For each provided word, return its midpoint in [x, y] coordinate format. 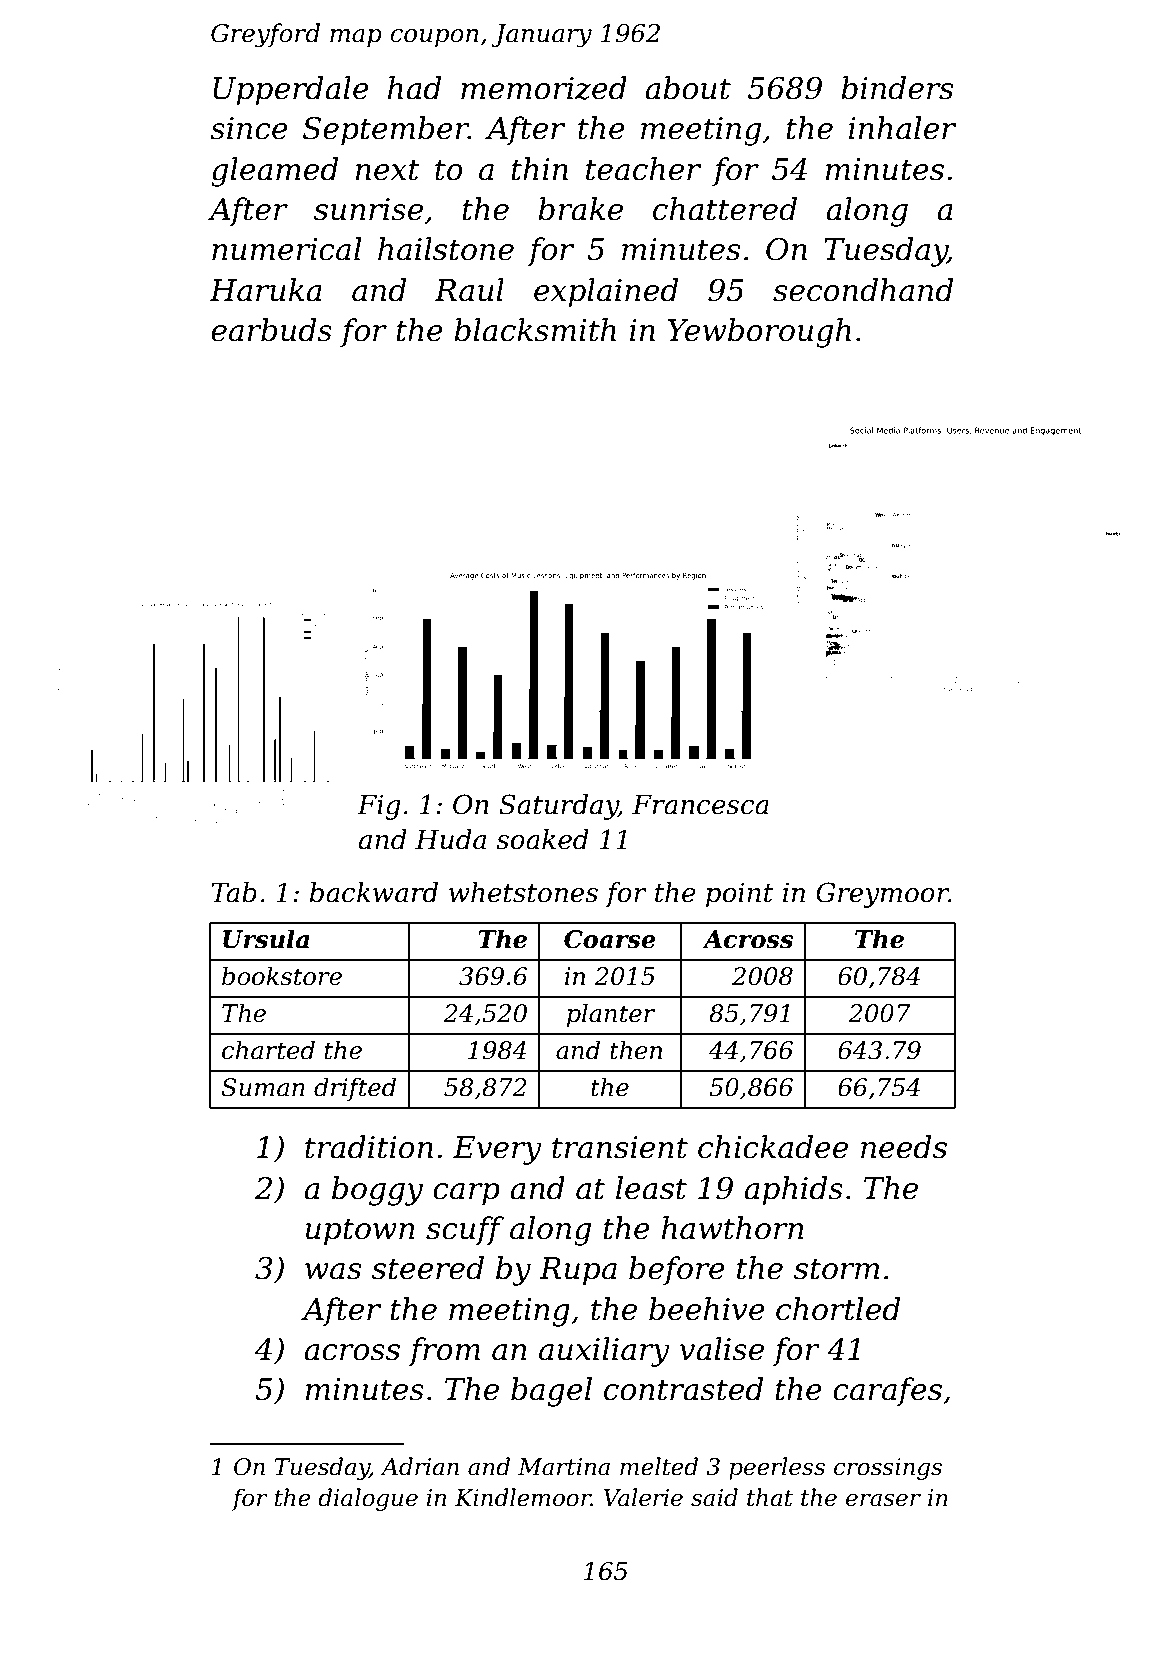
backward [374, 892]
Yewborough [759, 333]
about [688, 88]
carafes [887, 1391]
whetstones [523, 892]
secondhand [863, 290]
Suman [263, 1087]
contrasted [683, 1389]
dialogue [368, 1499]
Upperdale [291, 90]
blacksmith [535, 330]
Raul [469, 290]
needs [904, 1147]
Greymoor [882, 895]
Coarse [610, 939]
